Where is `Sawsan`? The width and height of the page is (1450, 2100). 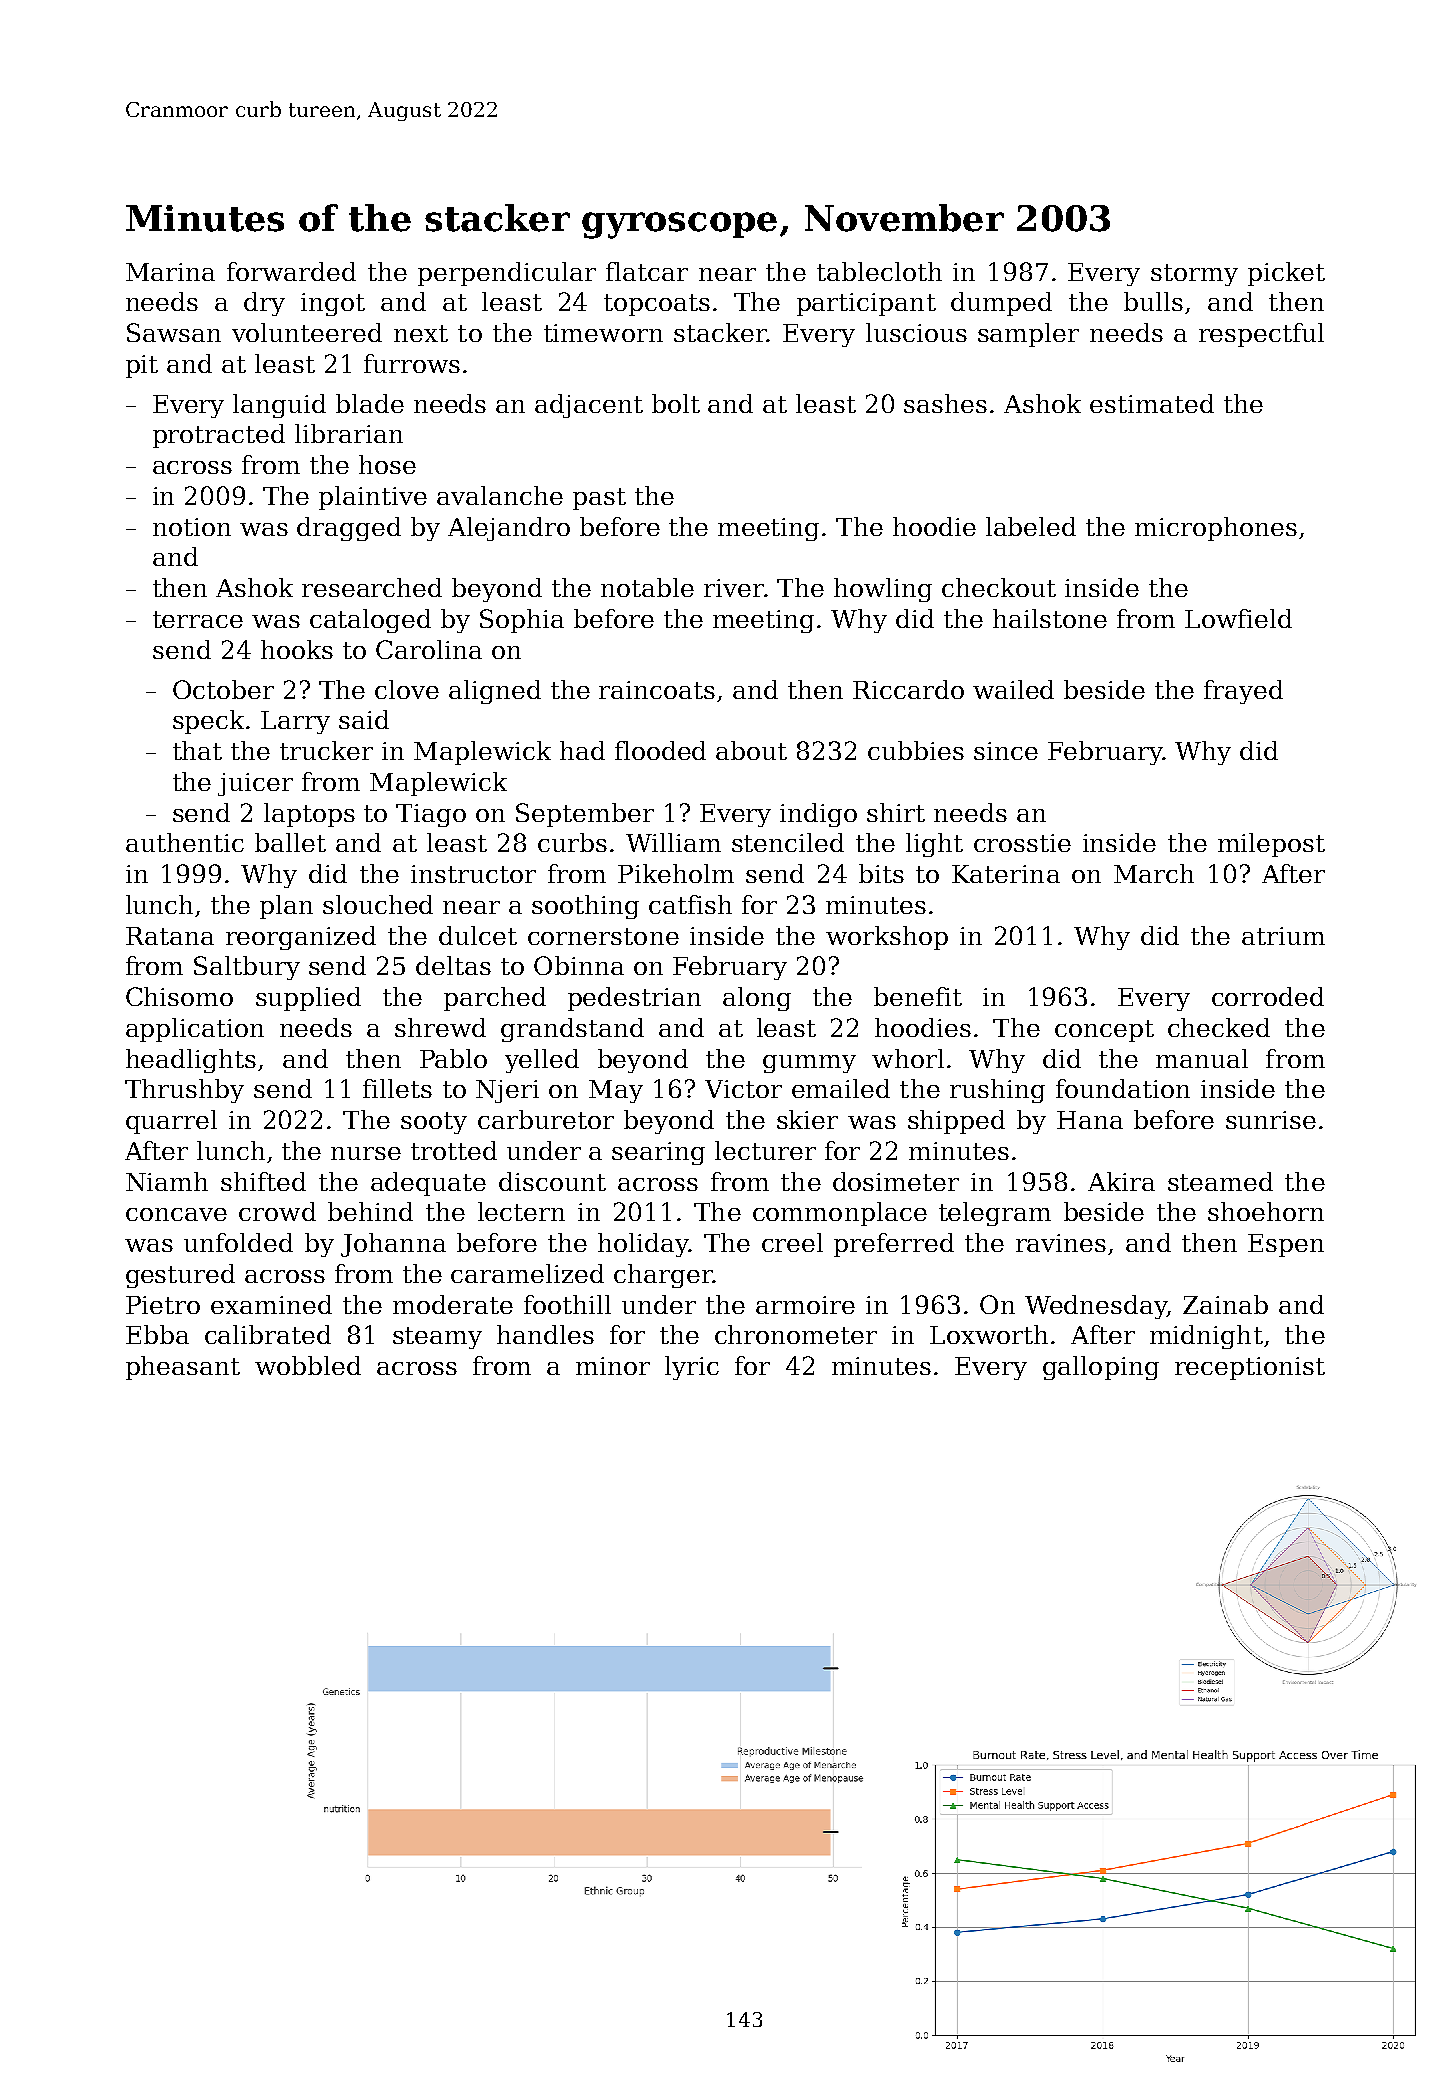
Sawsan is located at coordinates (174, 332).
